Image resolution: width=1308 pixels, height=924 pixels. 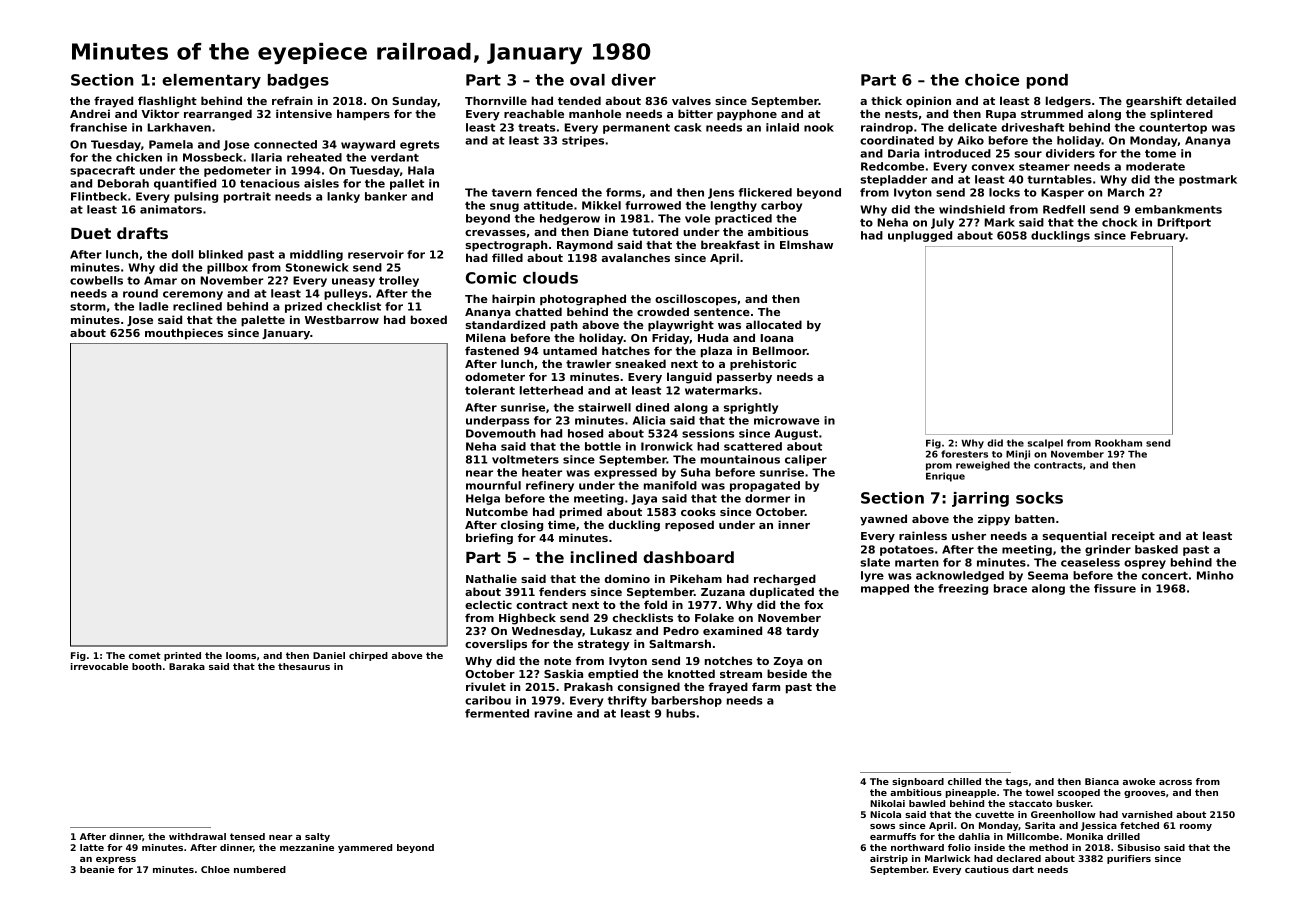 I want to click on scalpel, so click(x=1045, y=444).
